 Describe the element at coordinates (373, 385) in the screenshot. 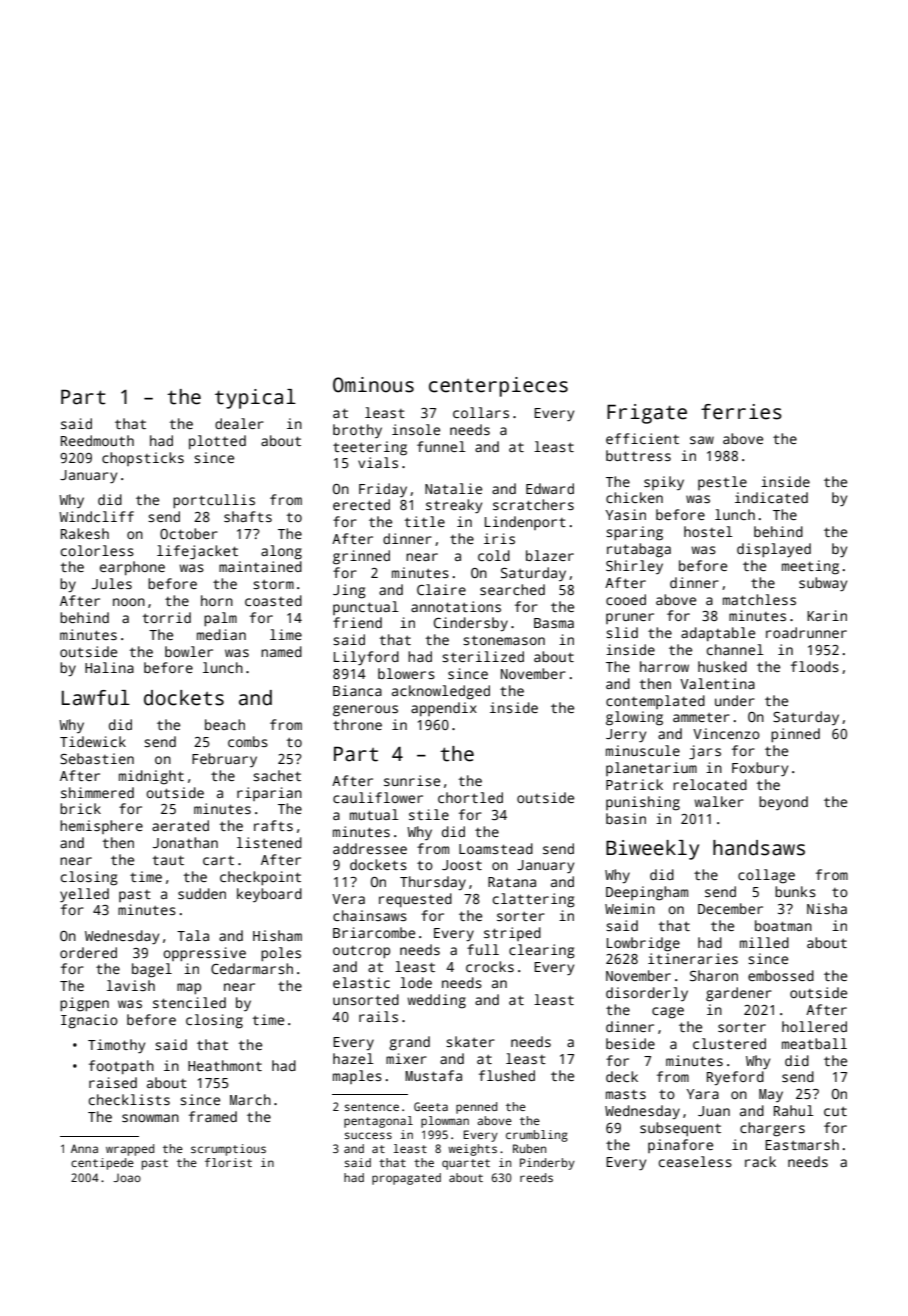

I see `Ominous` at that location.
